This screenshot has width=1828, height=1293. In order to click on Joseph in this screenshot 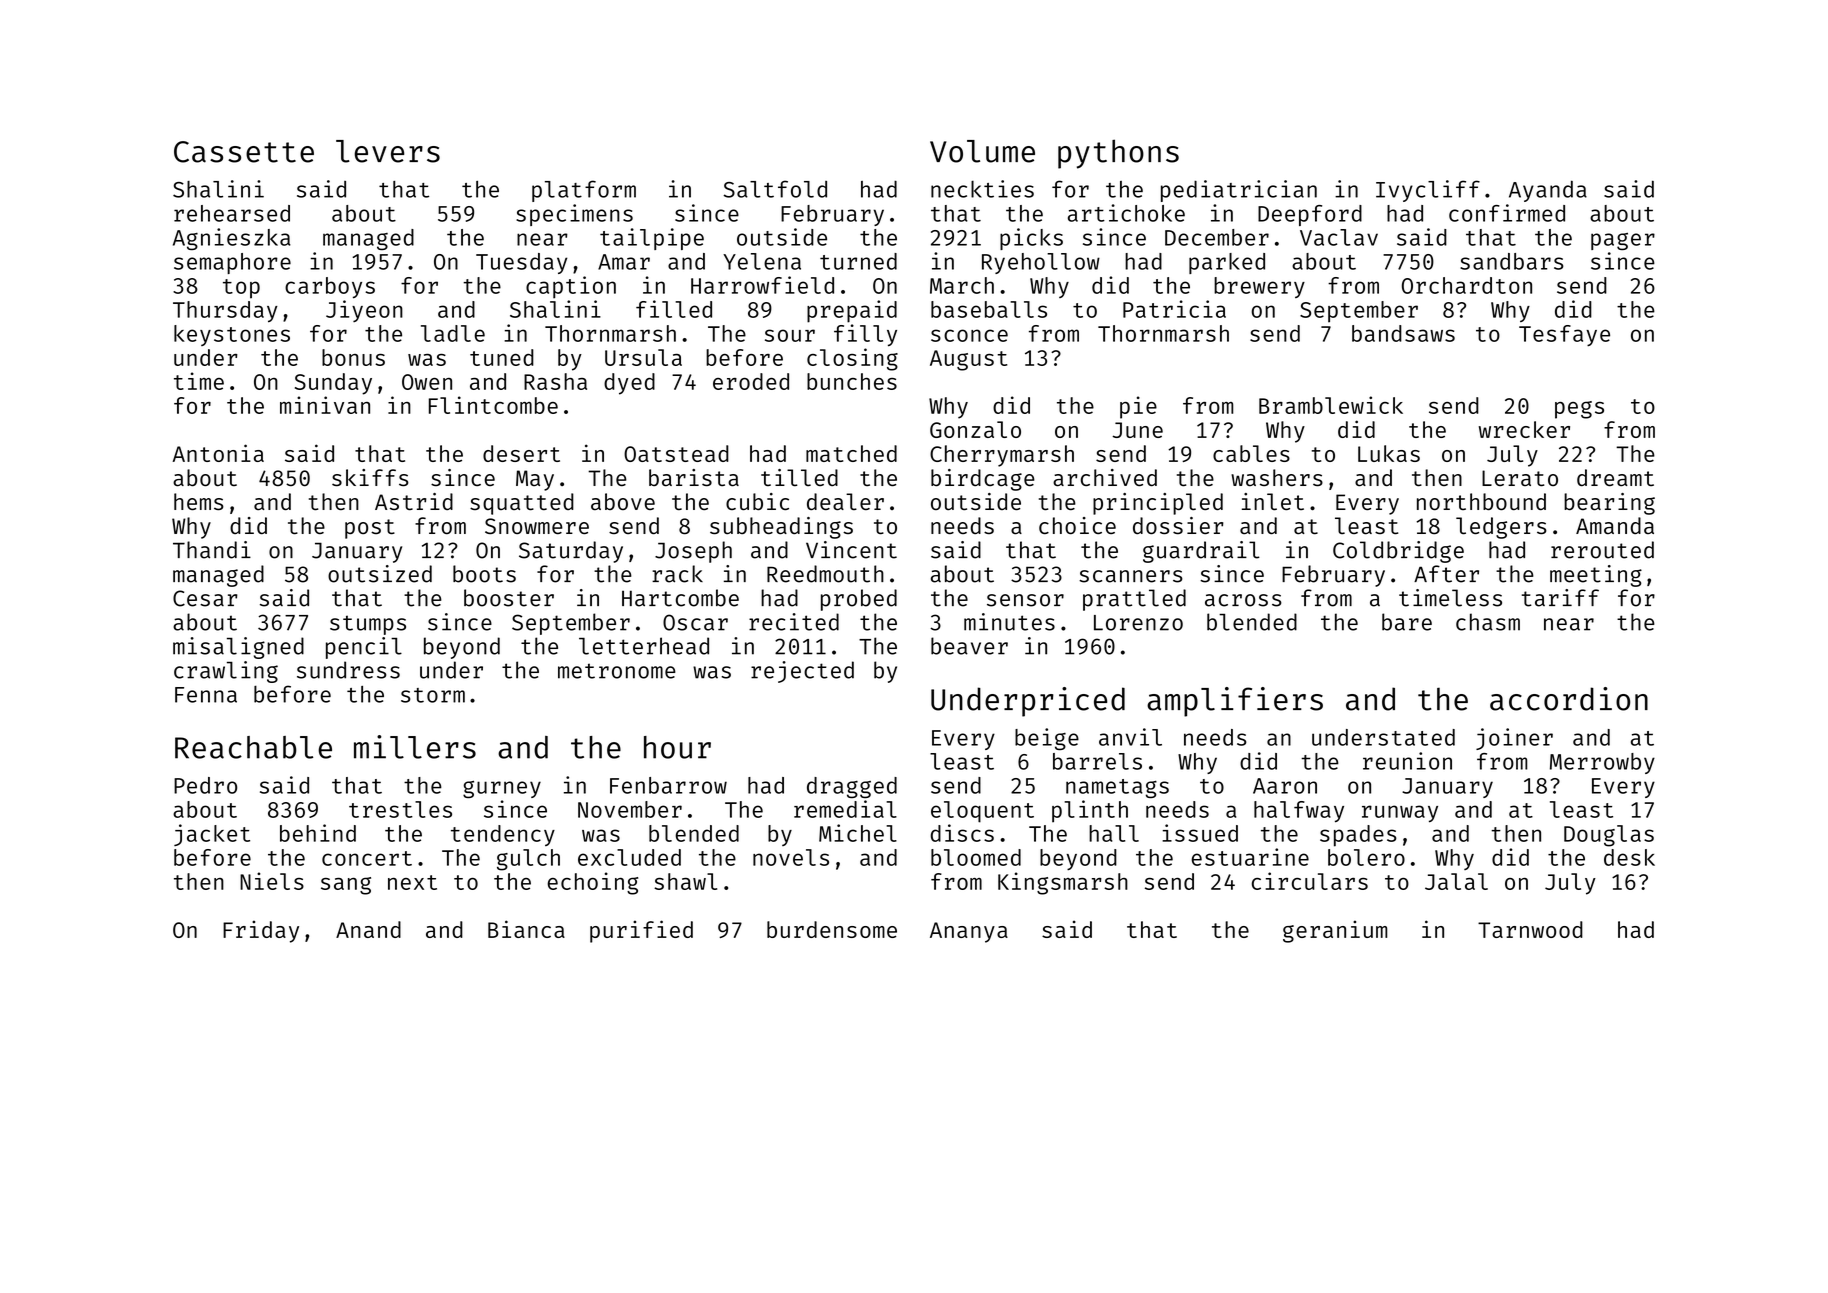, I will do `click(693, 552)`.
